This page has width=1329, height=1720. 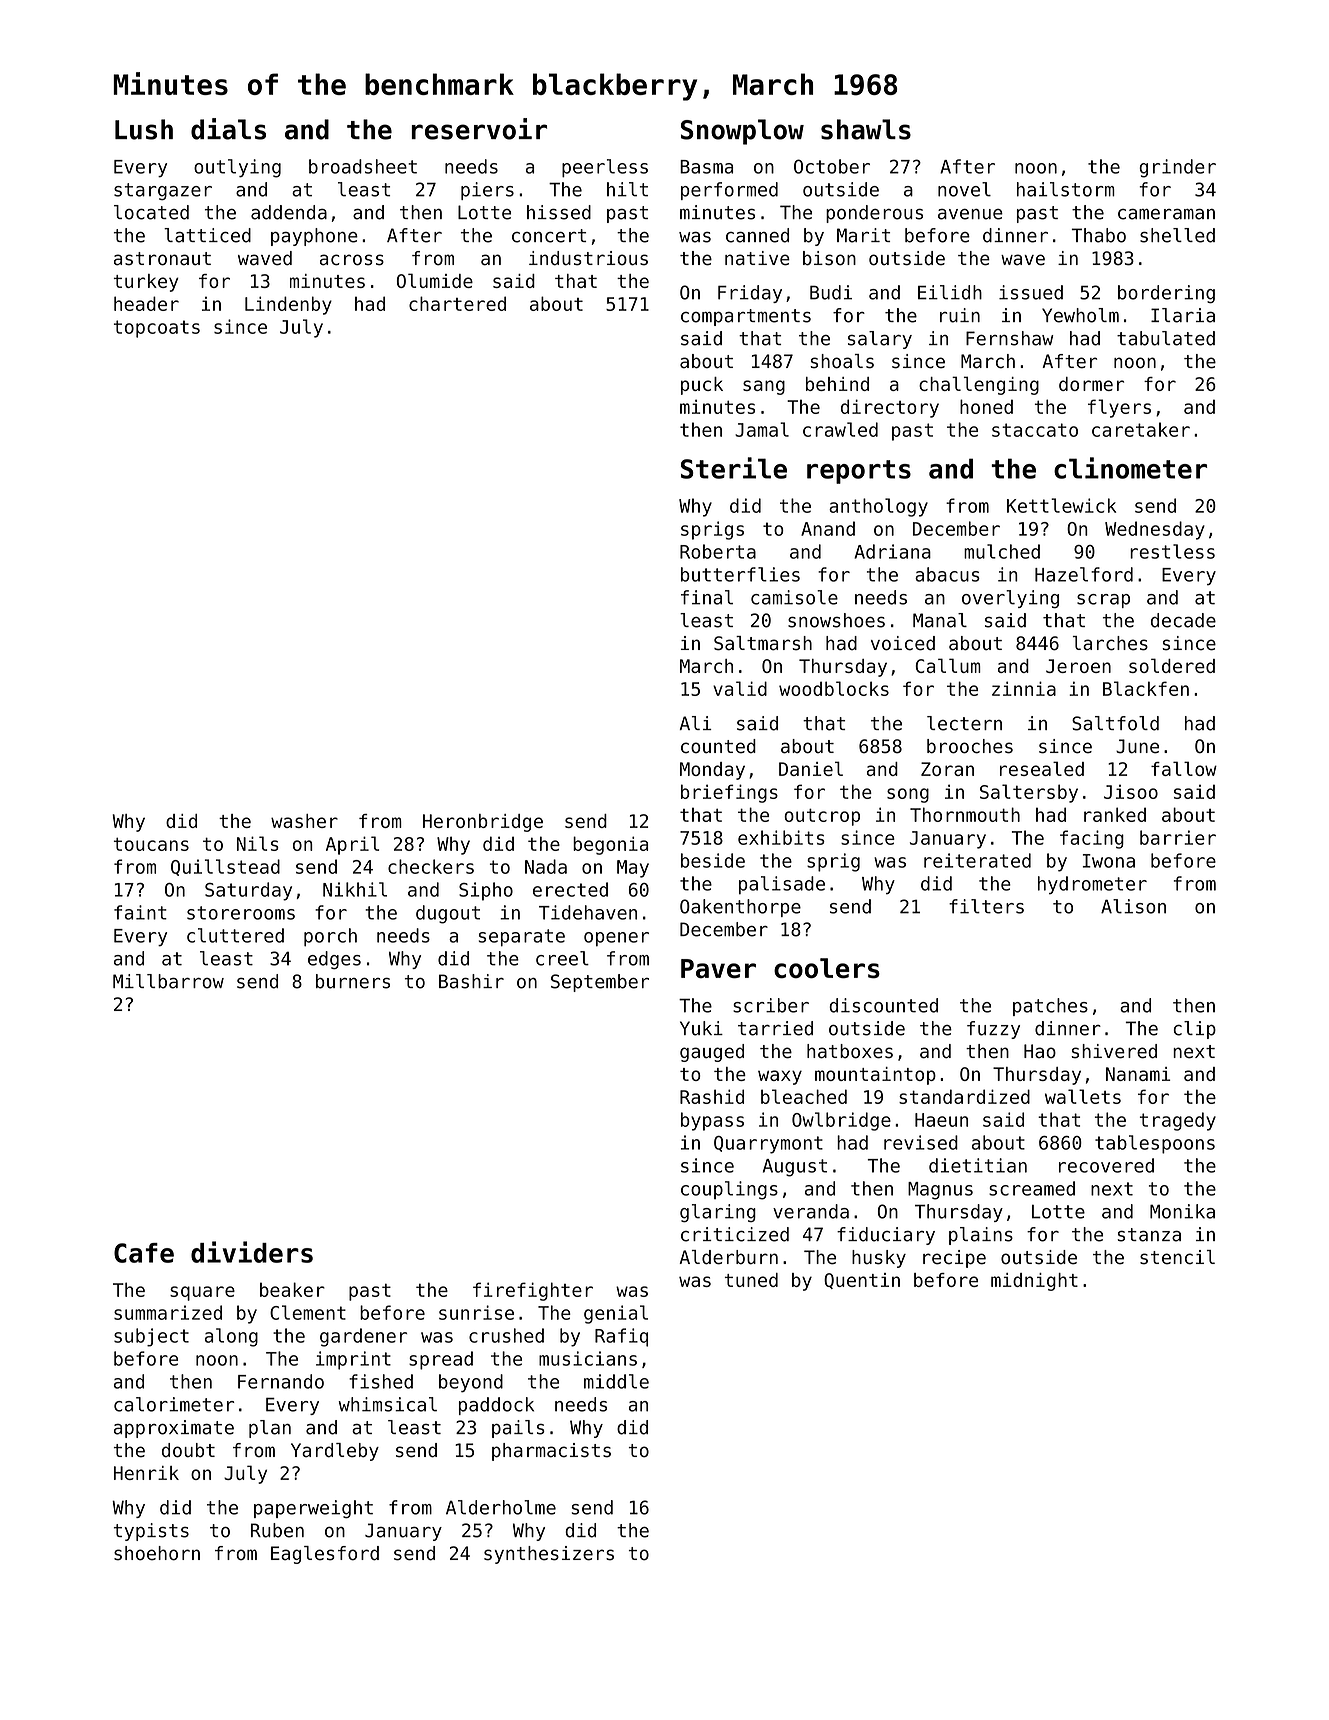 I want to click on flyers, so click(x=1119, y=408).
